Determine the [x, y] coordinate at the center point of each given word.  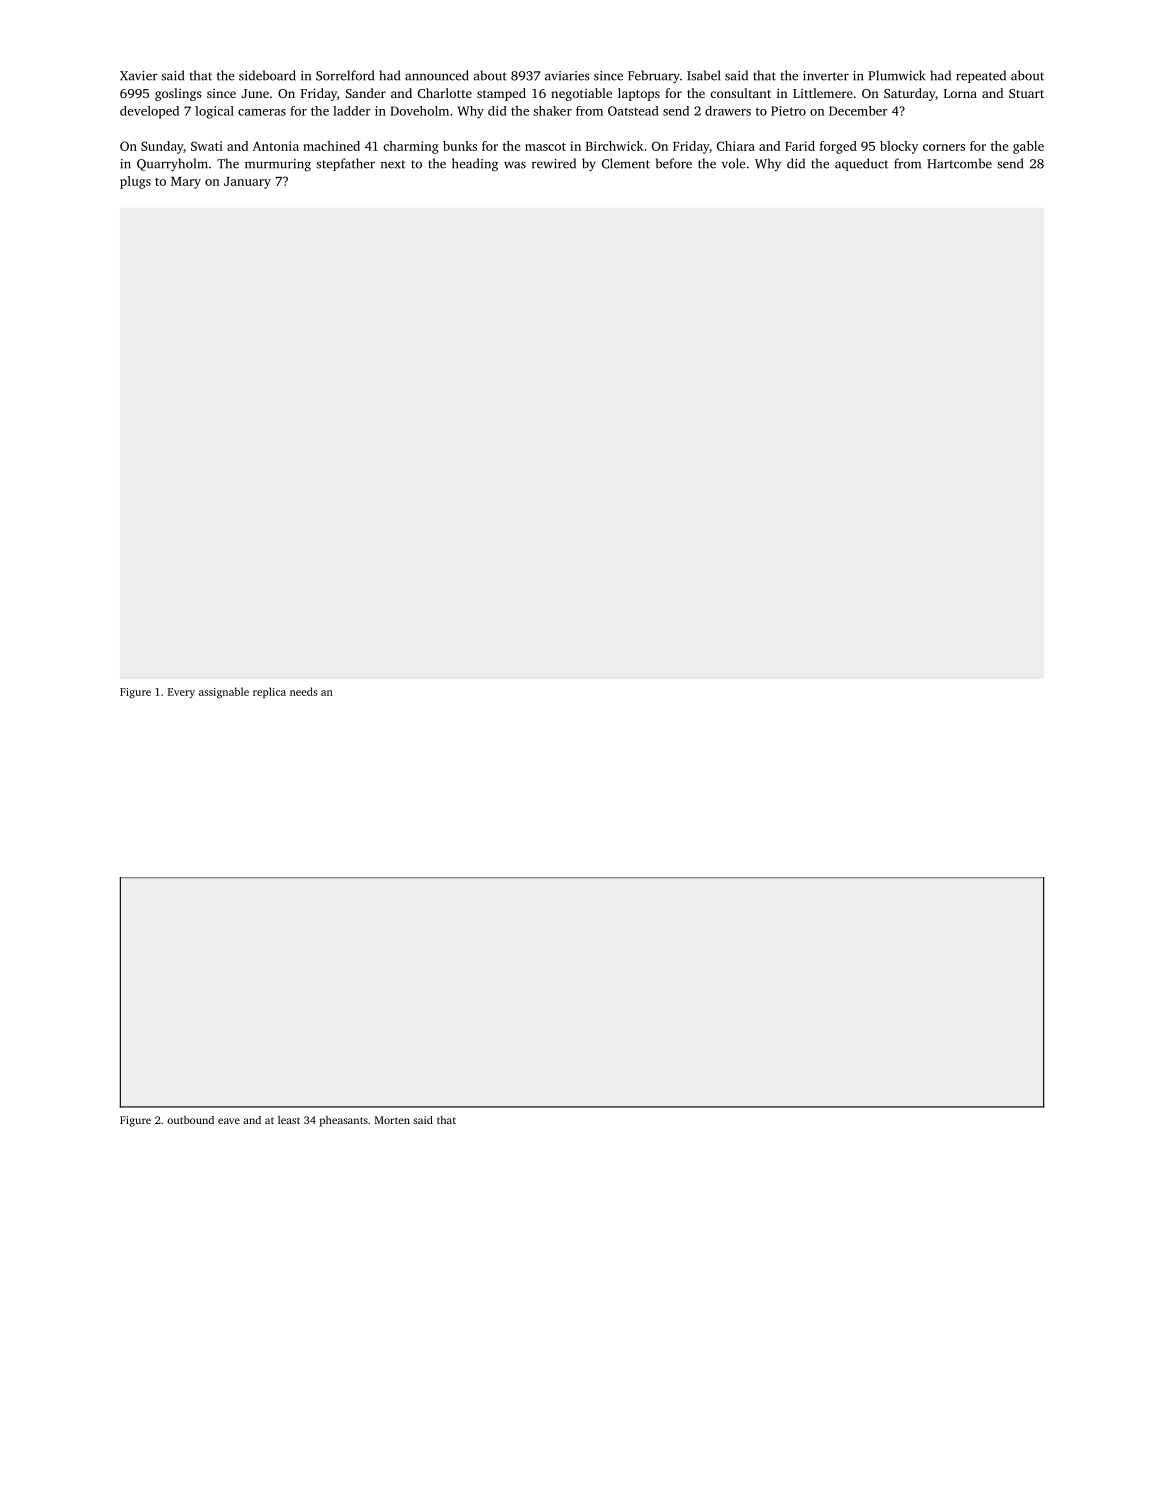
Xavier [139, 76]
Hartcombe [959, 163]
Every [181, 693]
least [289, 1120]
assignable [224, 693]
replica [269, 692]
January [247, 183]
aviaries [567, 76]
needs [303, 691]
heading [475, 165]
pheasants [344, 1121]
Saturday [909, 94]
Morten [392, 1120]
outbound [190, 1120]
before [674, 163]
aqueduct [861, 164]
